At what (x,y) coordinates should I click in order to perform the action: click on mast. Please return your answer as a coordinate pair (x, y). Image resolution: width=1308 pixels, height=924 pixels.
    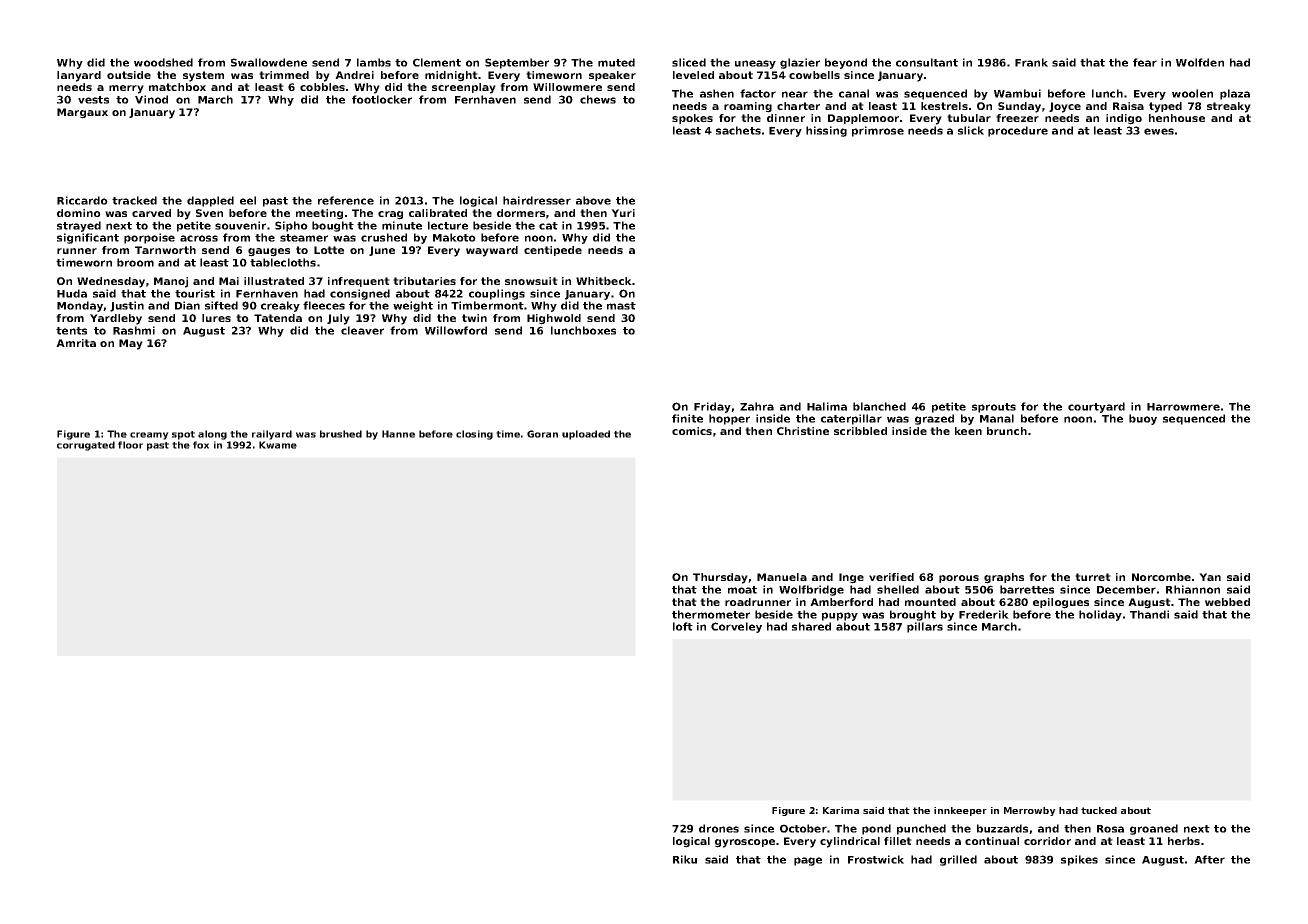
    Looking at the image, I should click on (621, 306).
